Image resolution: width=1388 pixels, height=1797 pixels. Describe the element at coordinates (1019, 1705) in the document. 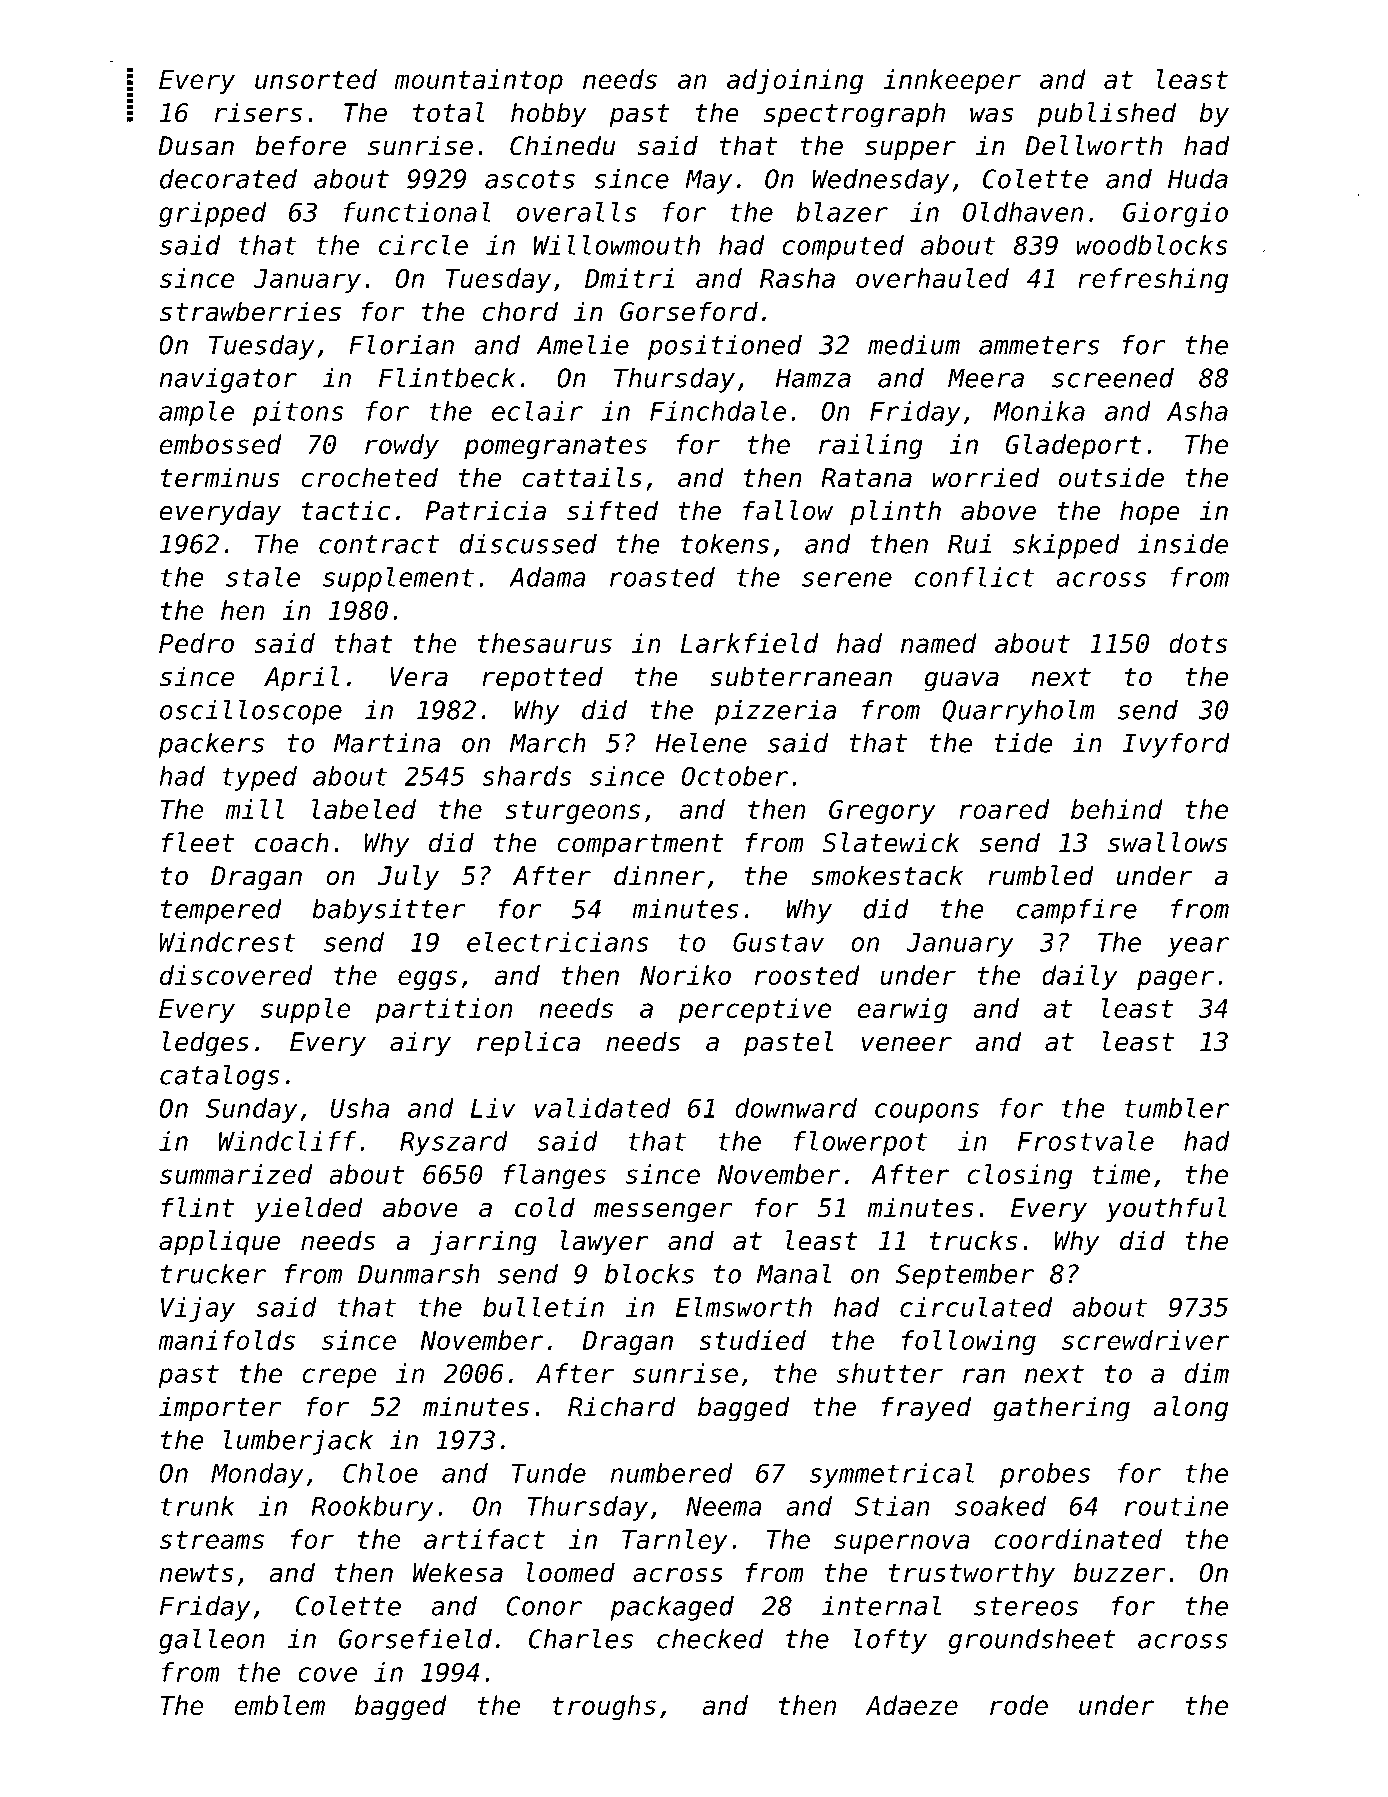

I see `rode` at that location.
